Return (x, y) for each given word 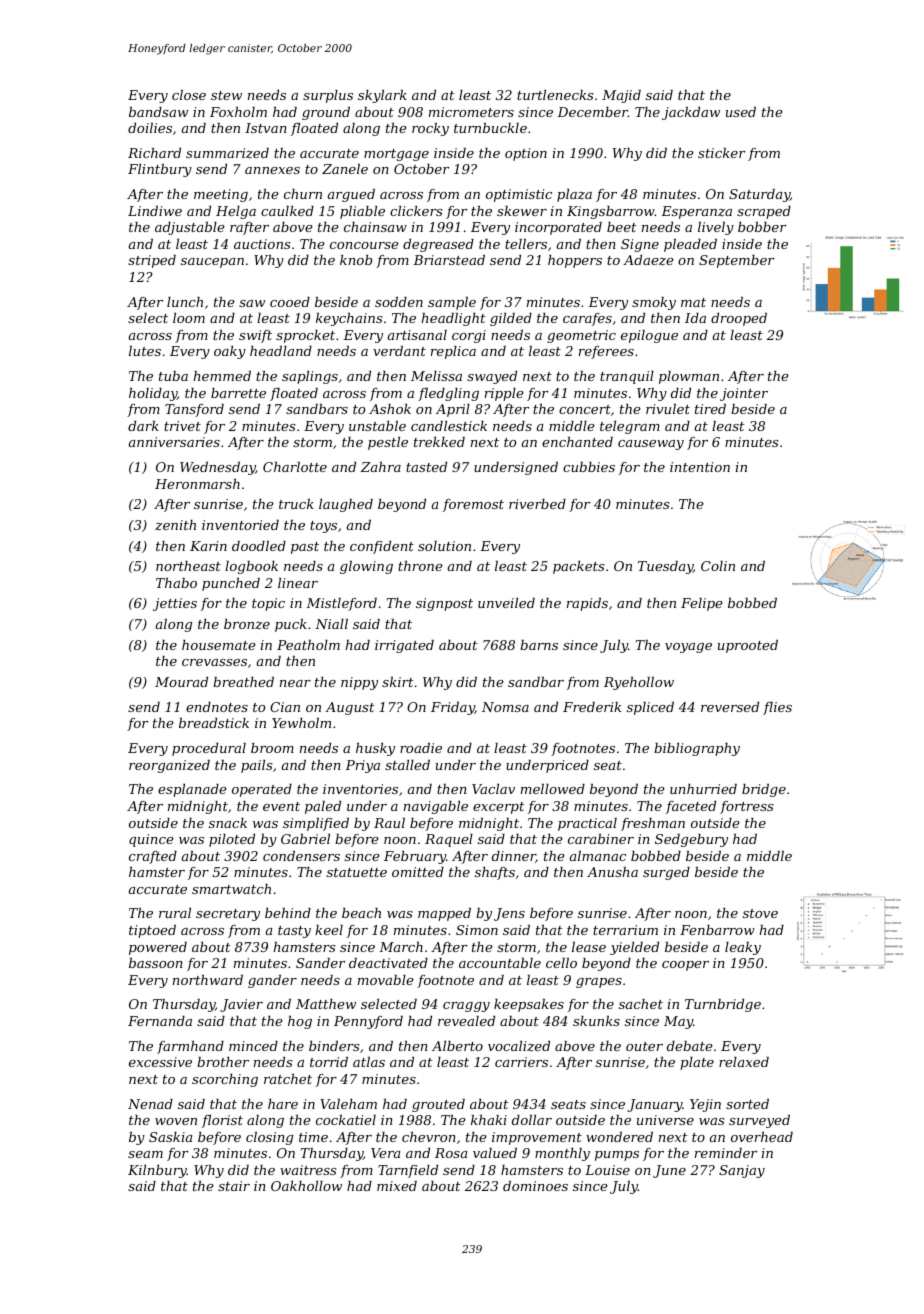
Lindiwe (155, 211)
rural (175, 913)
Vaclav (493, 789)
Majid (621, 96)
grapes (599, 983)
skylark (382, 96)
